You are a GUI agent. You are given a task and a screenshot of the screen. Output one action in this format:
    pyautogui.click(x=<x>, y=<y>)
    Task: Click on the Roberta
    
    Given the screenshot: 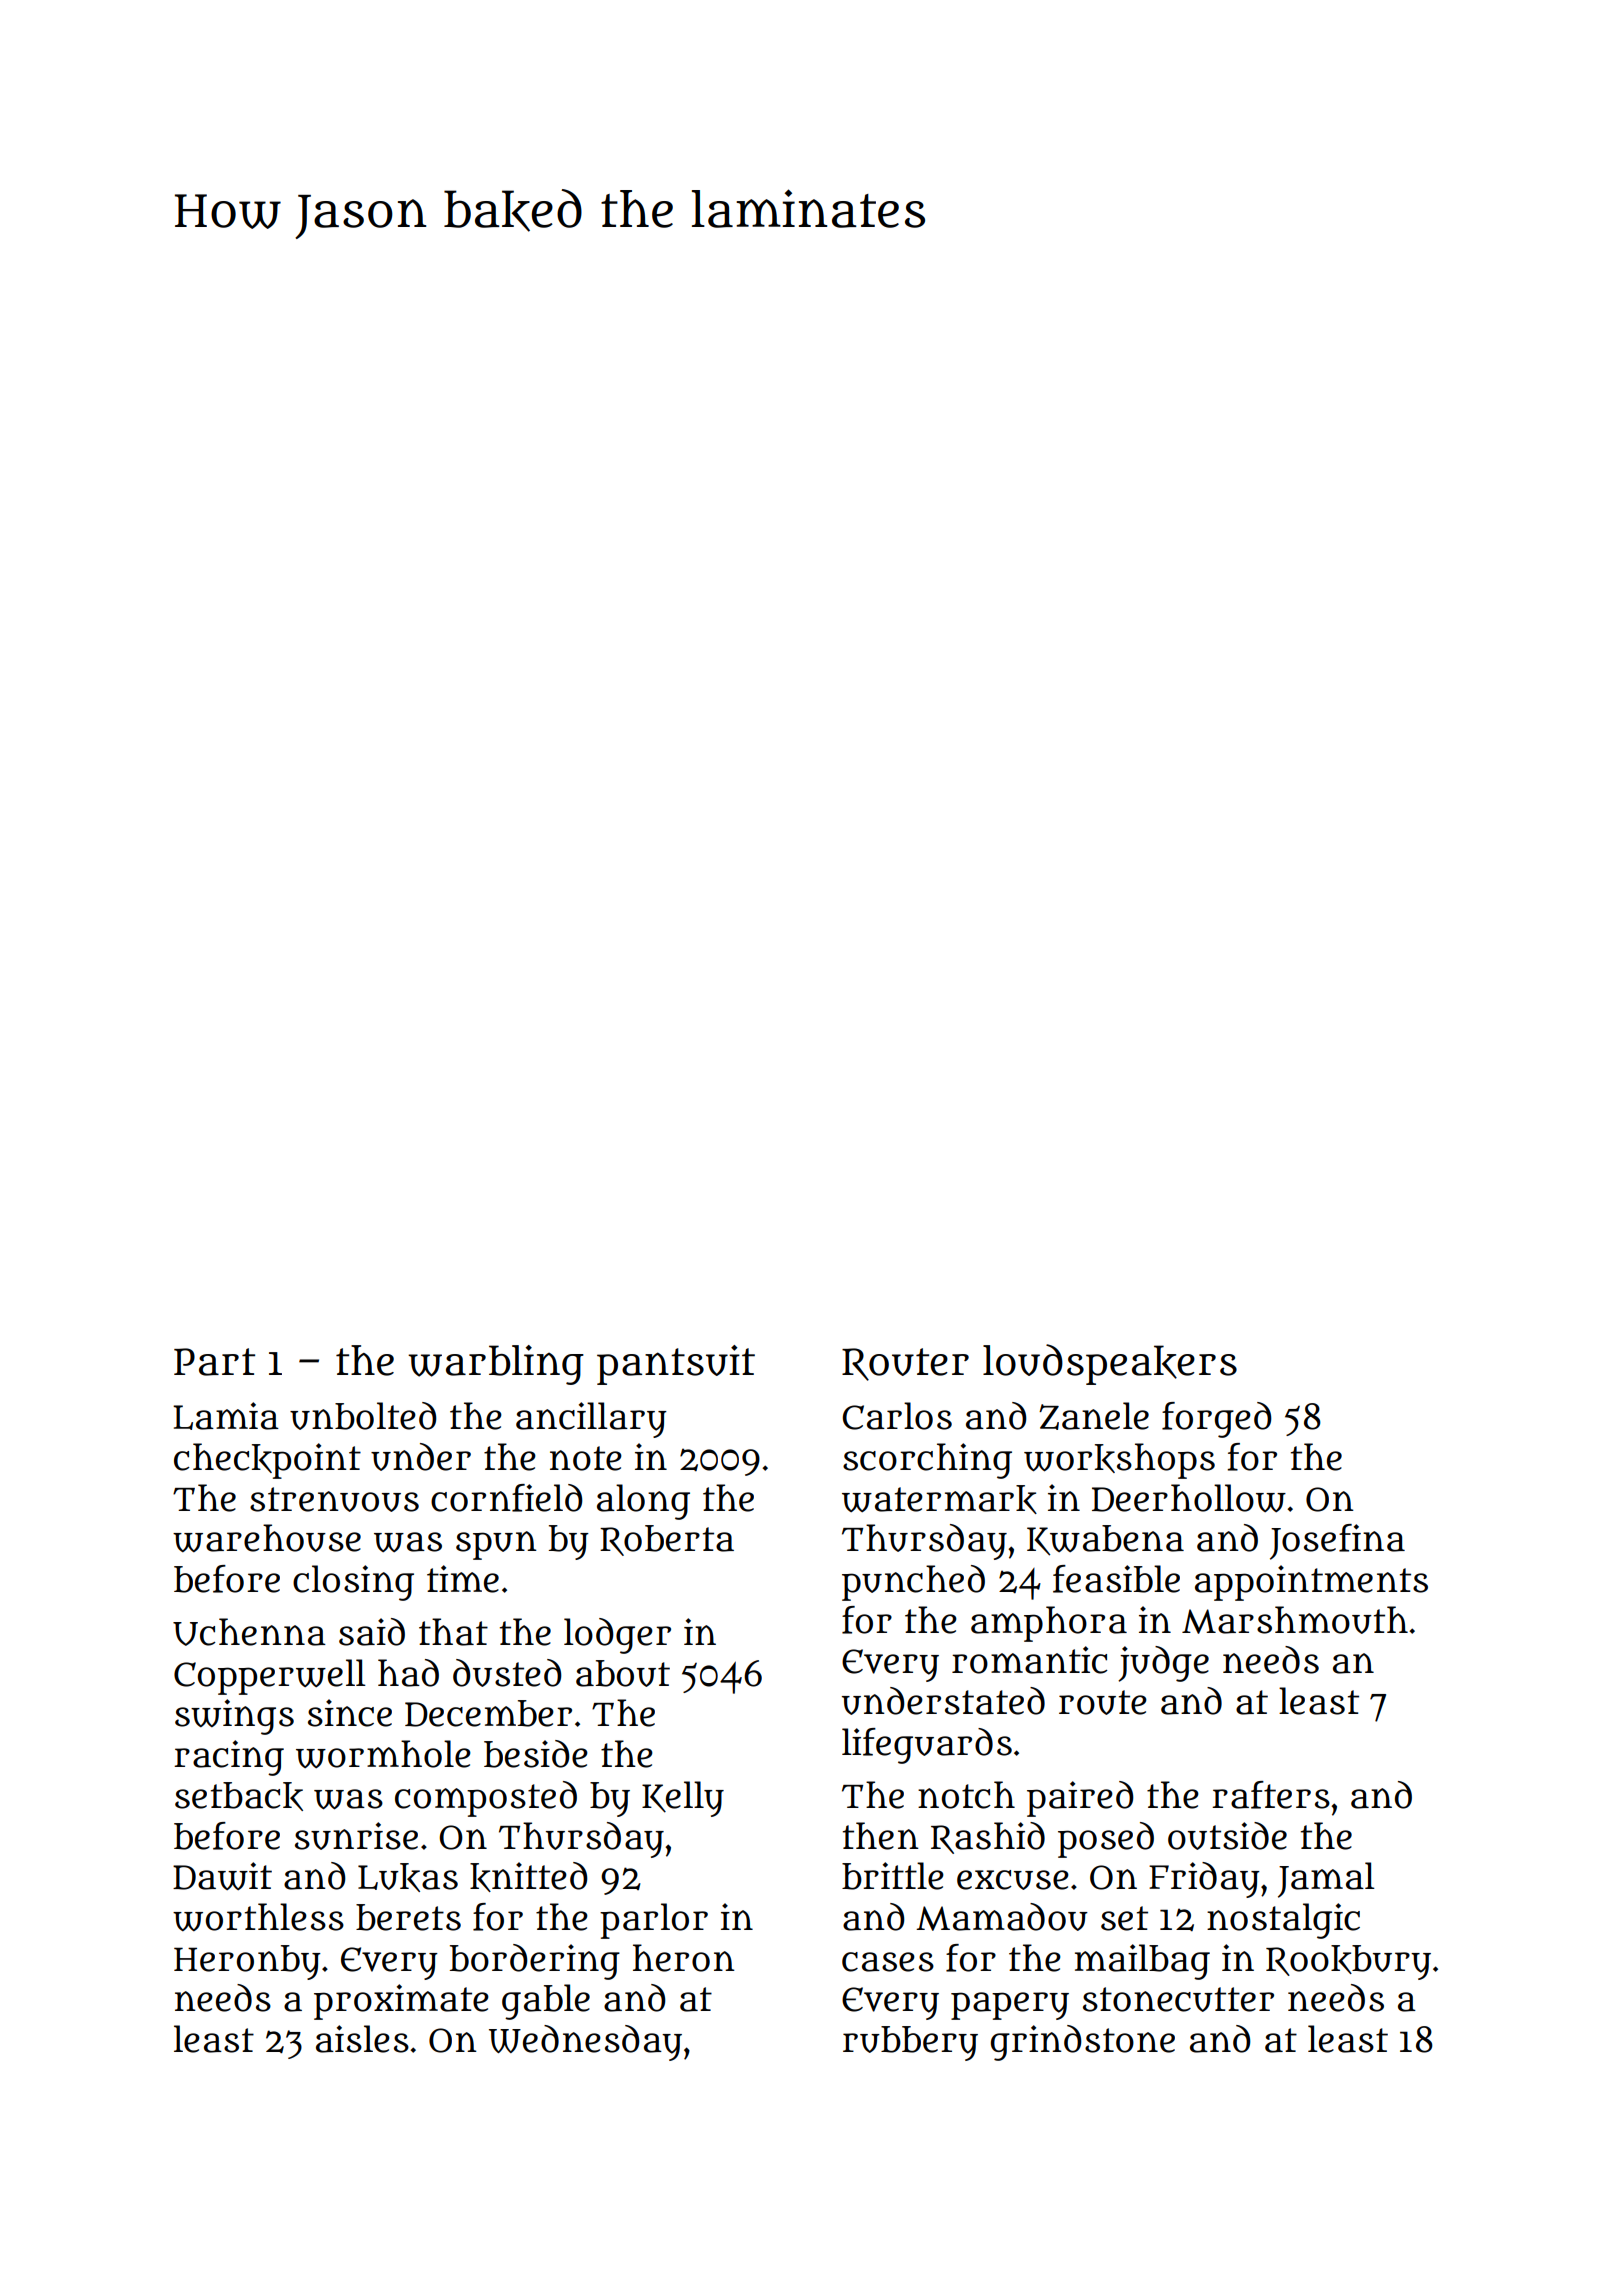 What is the action you would take?
    pyautogui.click(x=667, y=1540)
